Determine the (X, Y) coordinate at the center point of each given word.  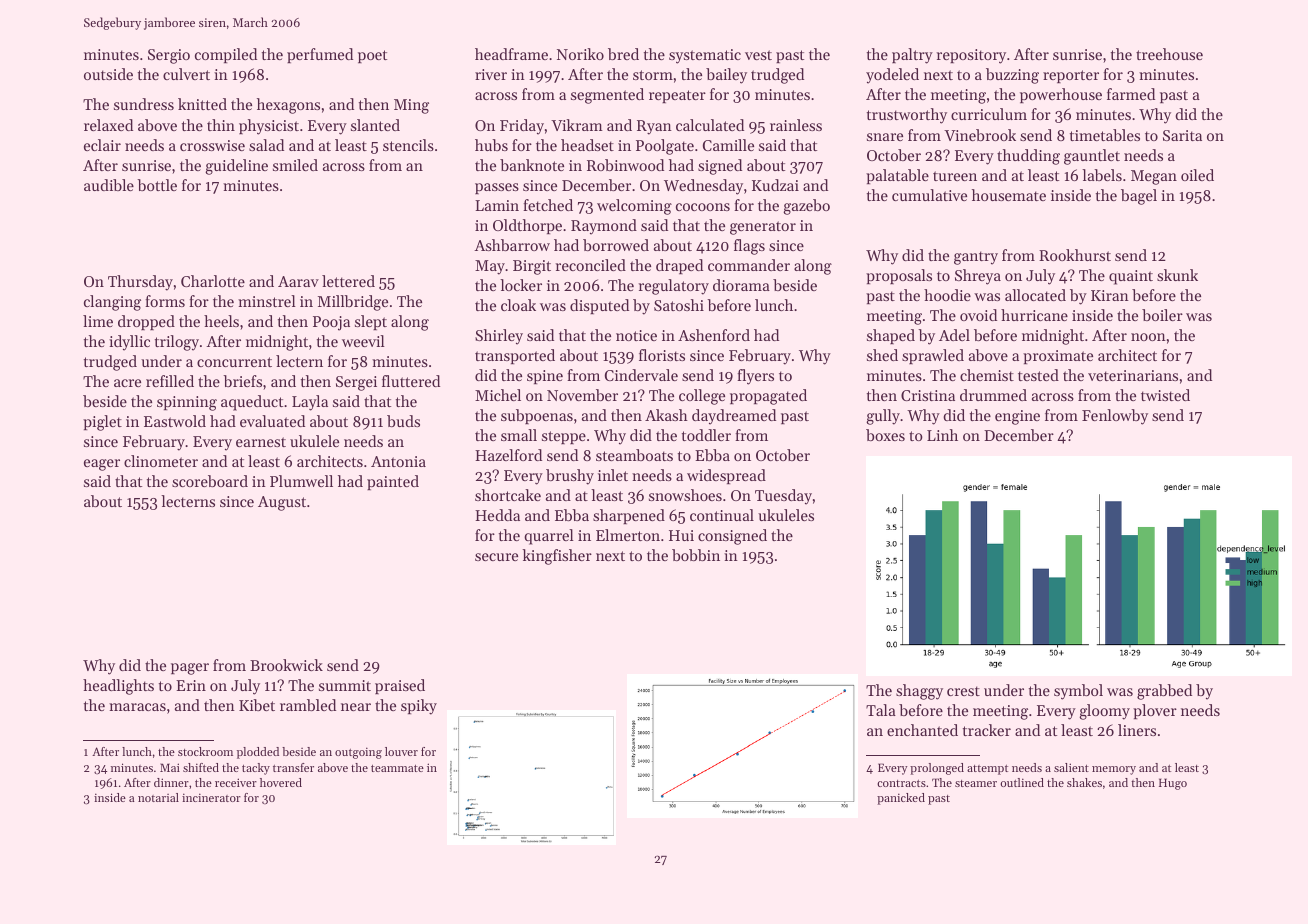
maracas (137, 707)
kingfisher (557, 557)
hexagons (288, 106)
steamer (976, 783)
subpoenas (537, 416)
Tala (881, 710)
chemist (987, 375)
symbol (1078, 692)
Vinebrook (980, 135)
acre (127, 383)
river (491, 74)
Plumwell (301, 481)
